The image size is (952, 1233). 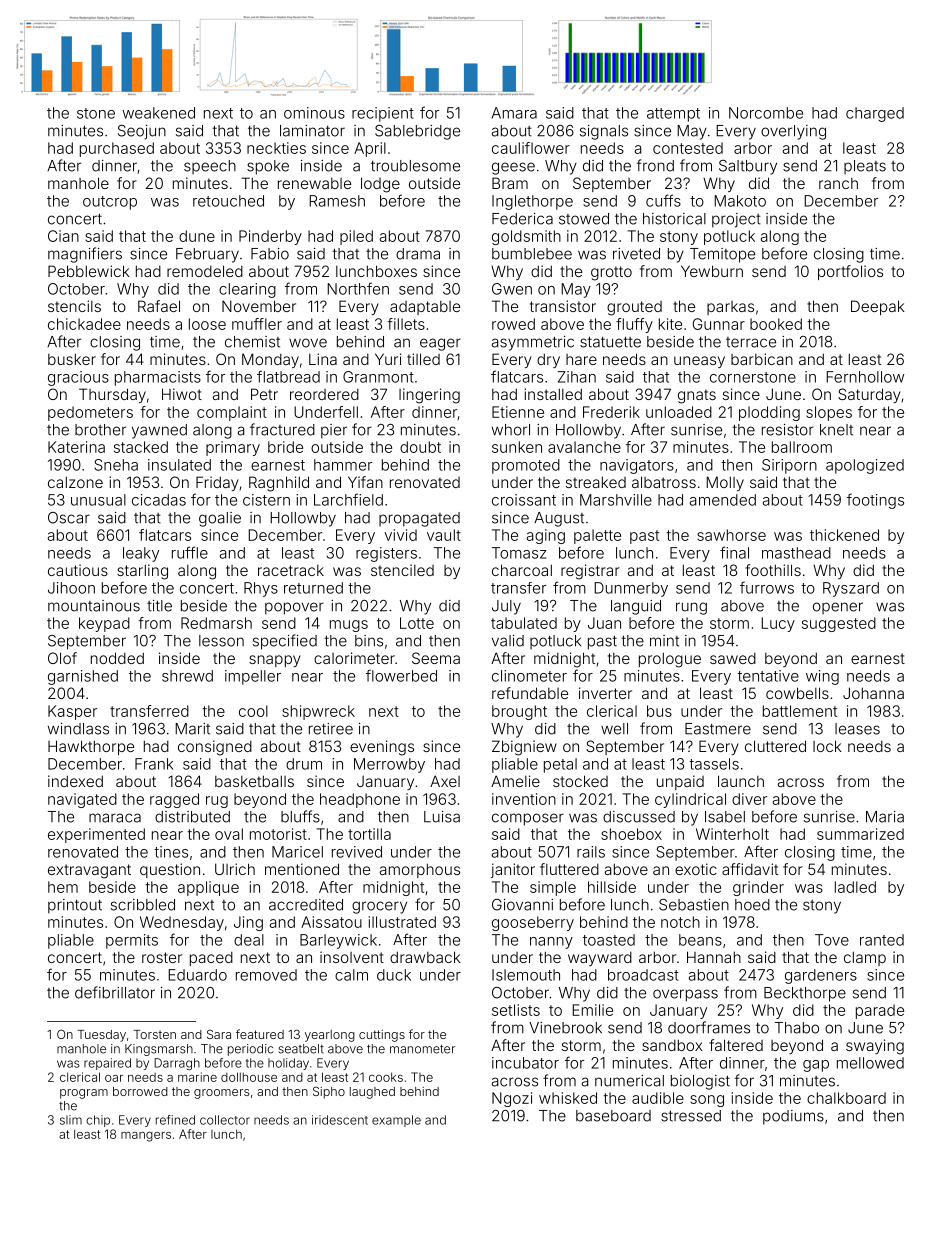 What do you see at coordinates (216, 623) in the document?
I see `Redmarsh` at bounding box center [216, 623].
